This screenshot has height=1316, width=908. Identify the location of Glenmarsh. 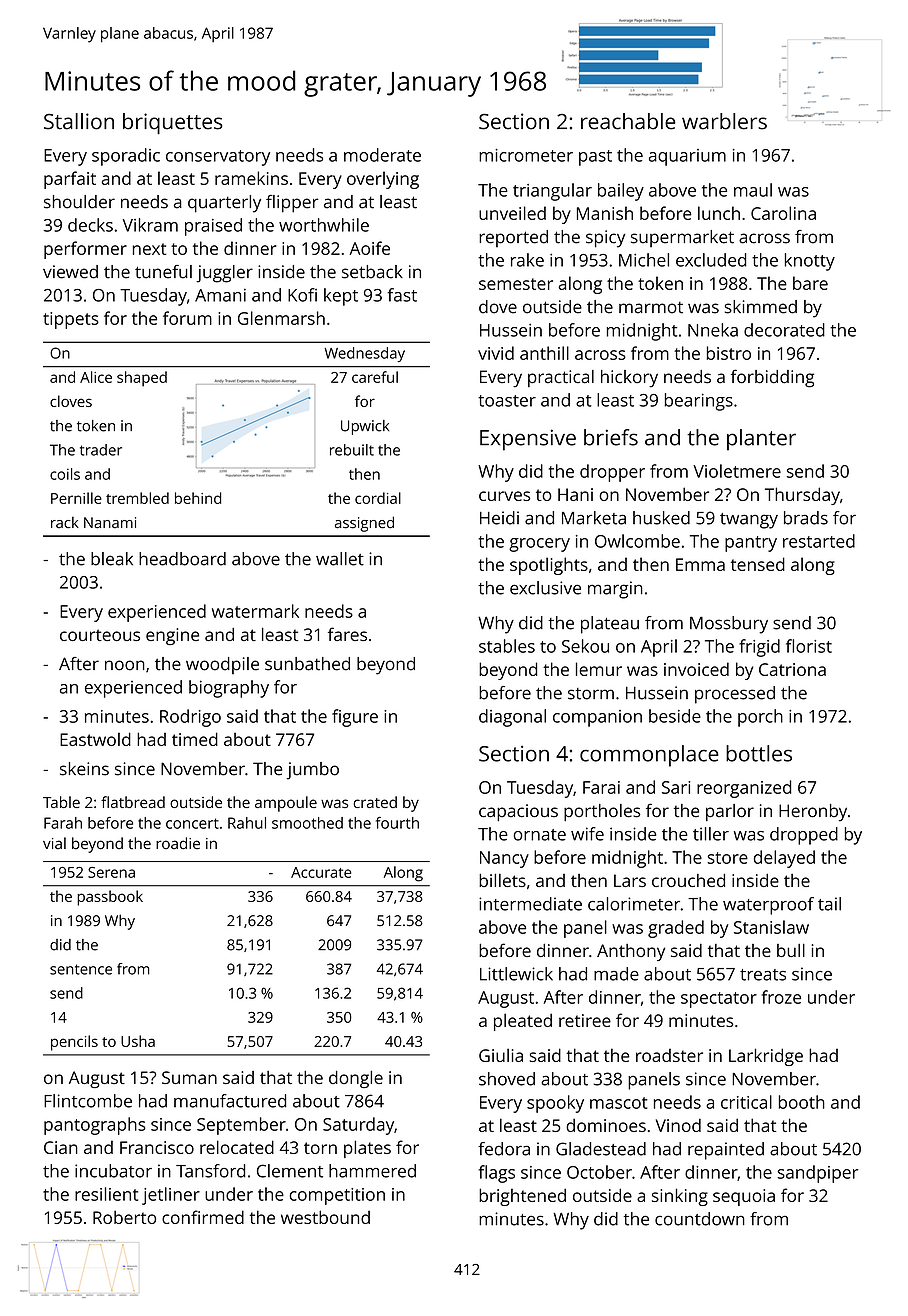
(281, 318).
